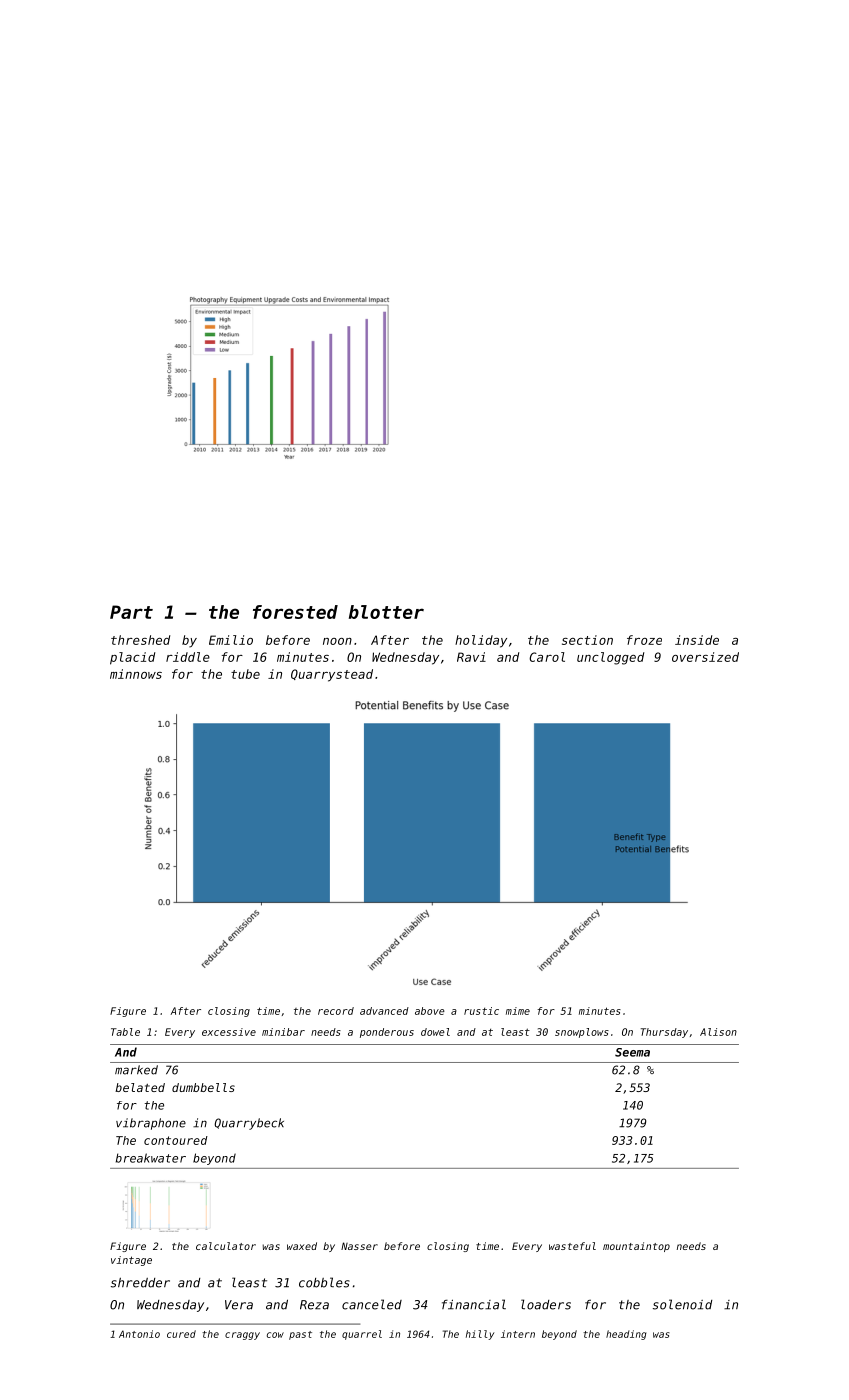 The width and height of the screenshot is (849, 1400). I want to click on snowplows, so click(582, 1033).
